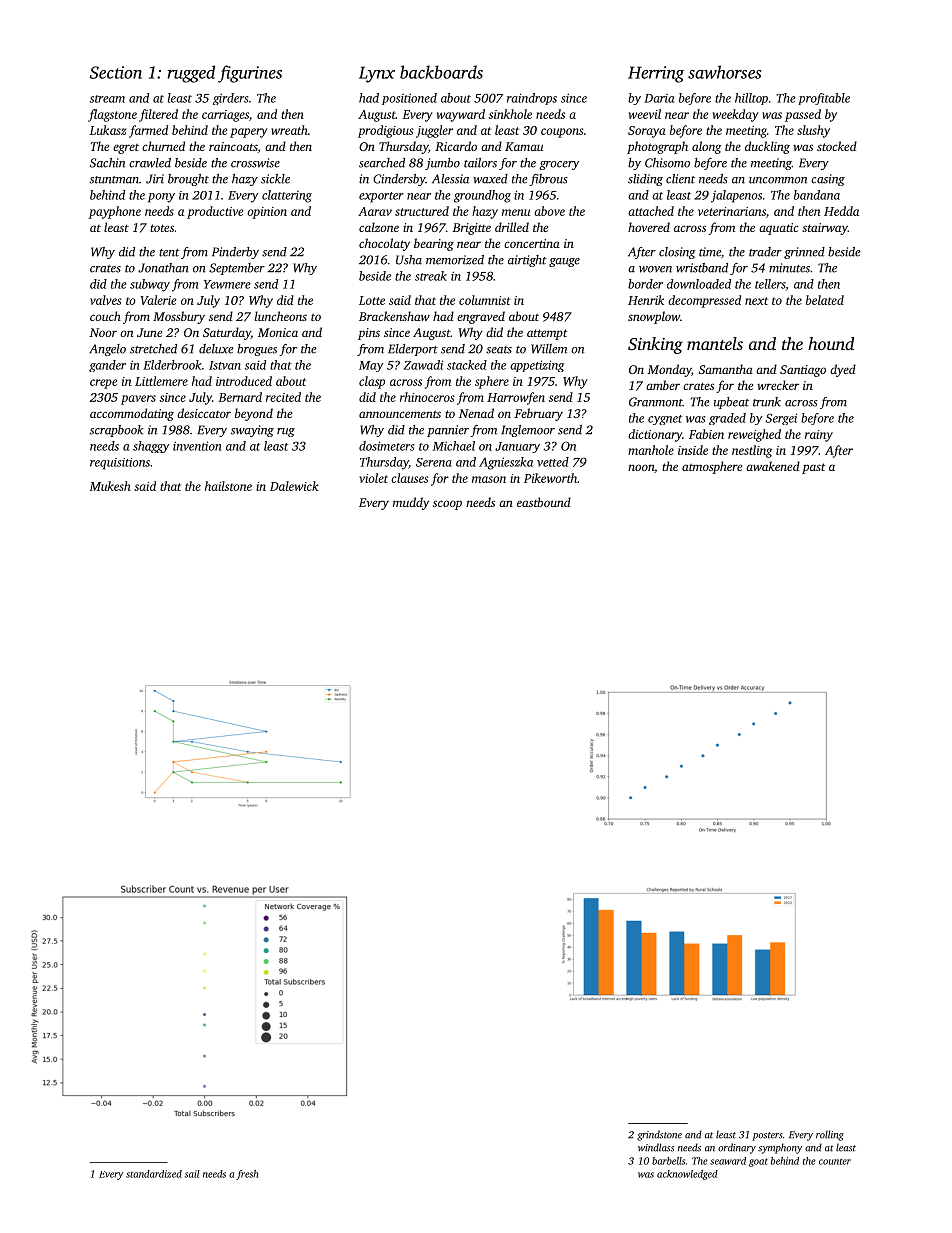 This screenshot has height=1233, width=952. Describe the element at coordinates (247, 1175) in the screenshot. I see `fresh` at that location.
